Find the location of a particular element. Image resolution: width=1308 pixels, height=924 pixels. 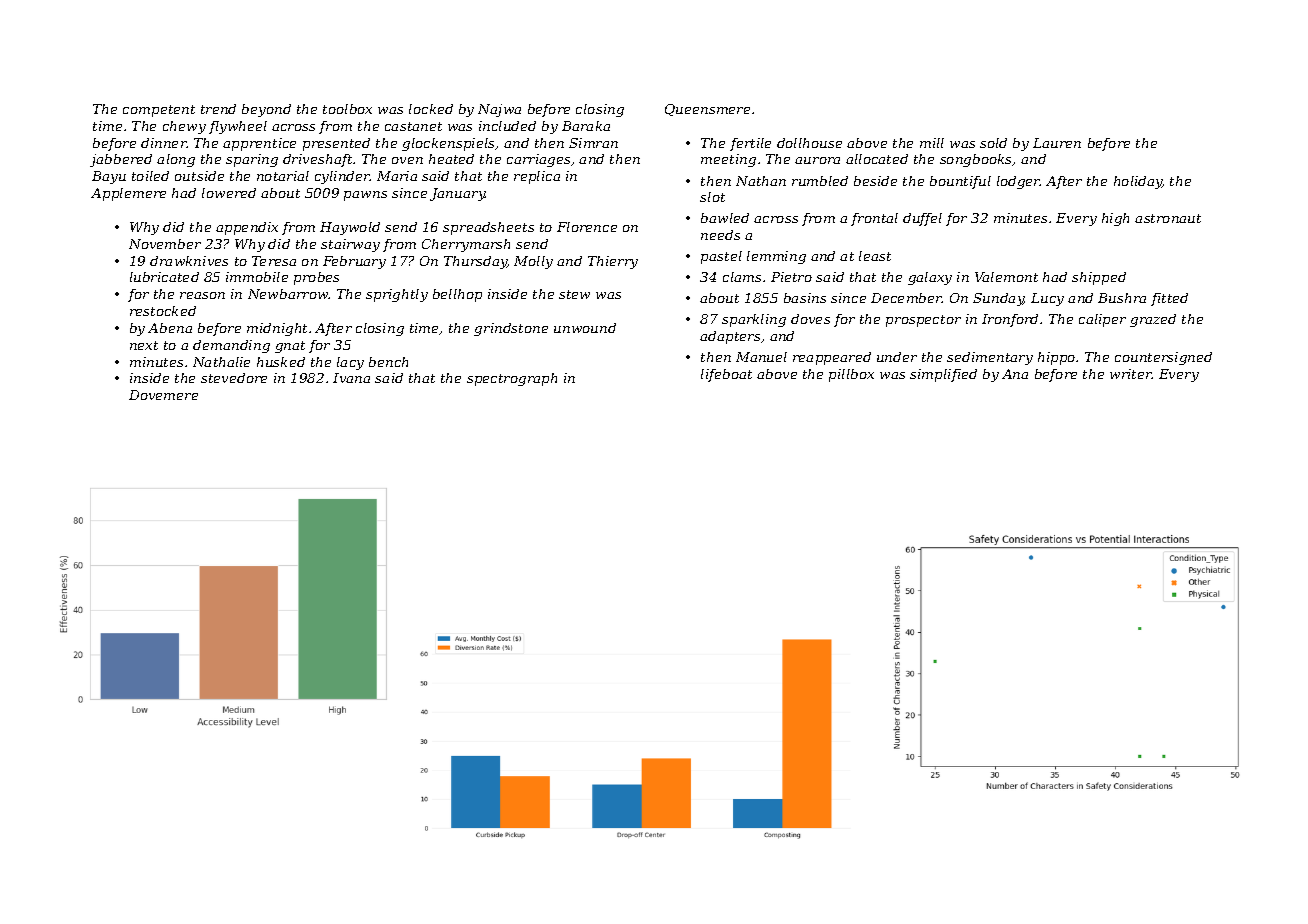

Baraka is located at coordinates (586, 126).
